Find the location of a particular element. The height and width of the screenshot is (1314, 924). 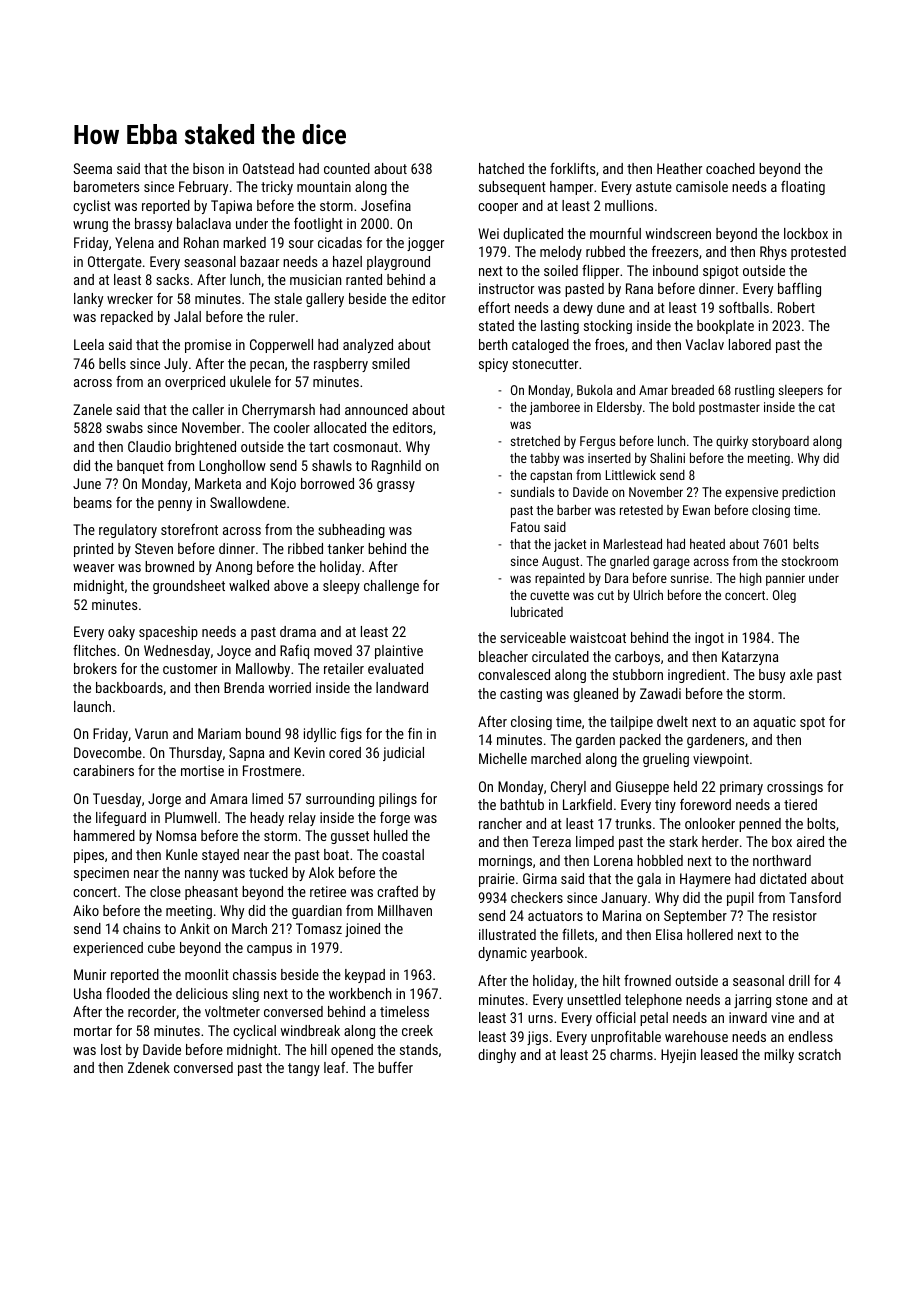

grueling is located at coordinates (666, 760).
